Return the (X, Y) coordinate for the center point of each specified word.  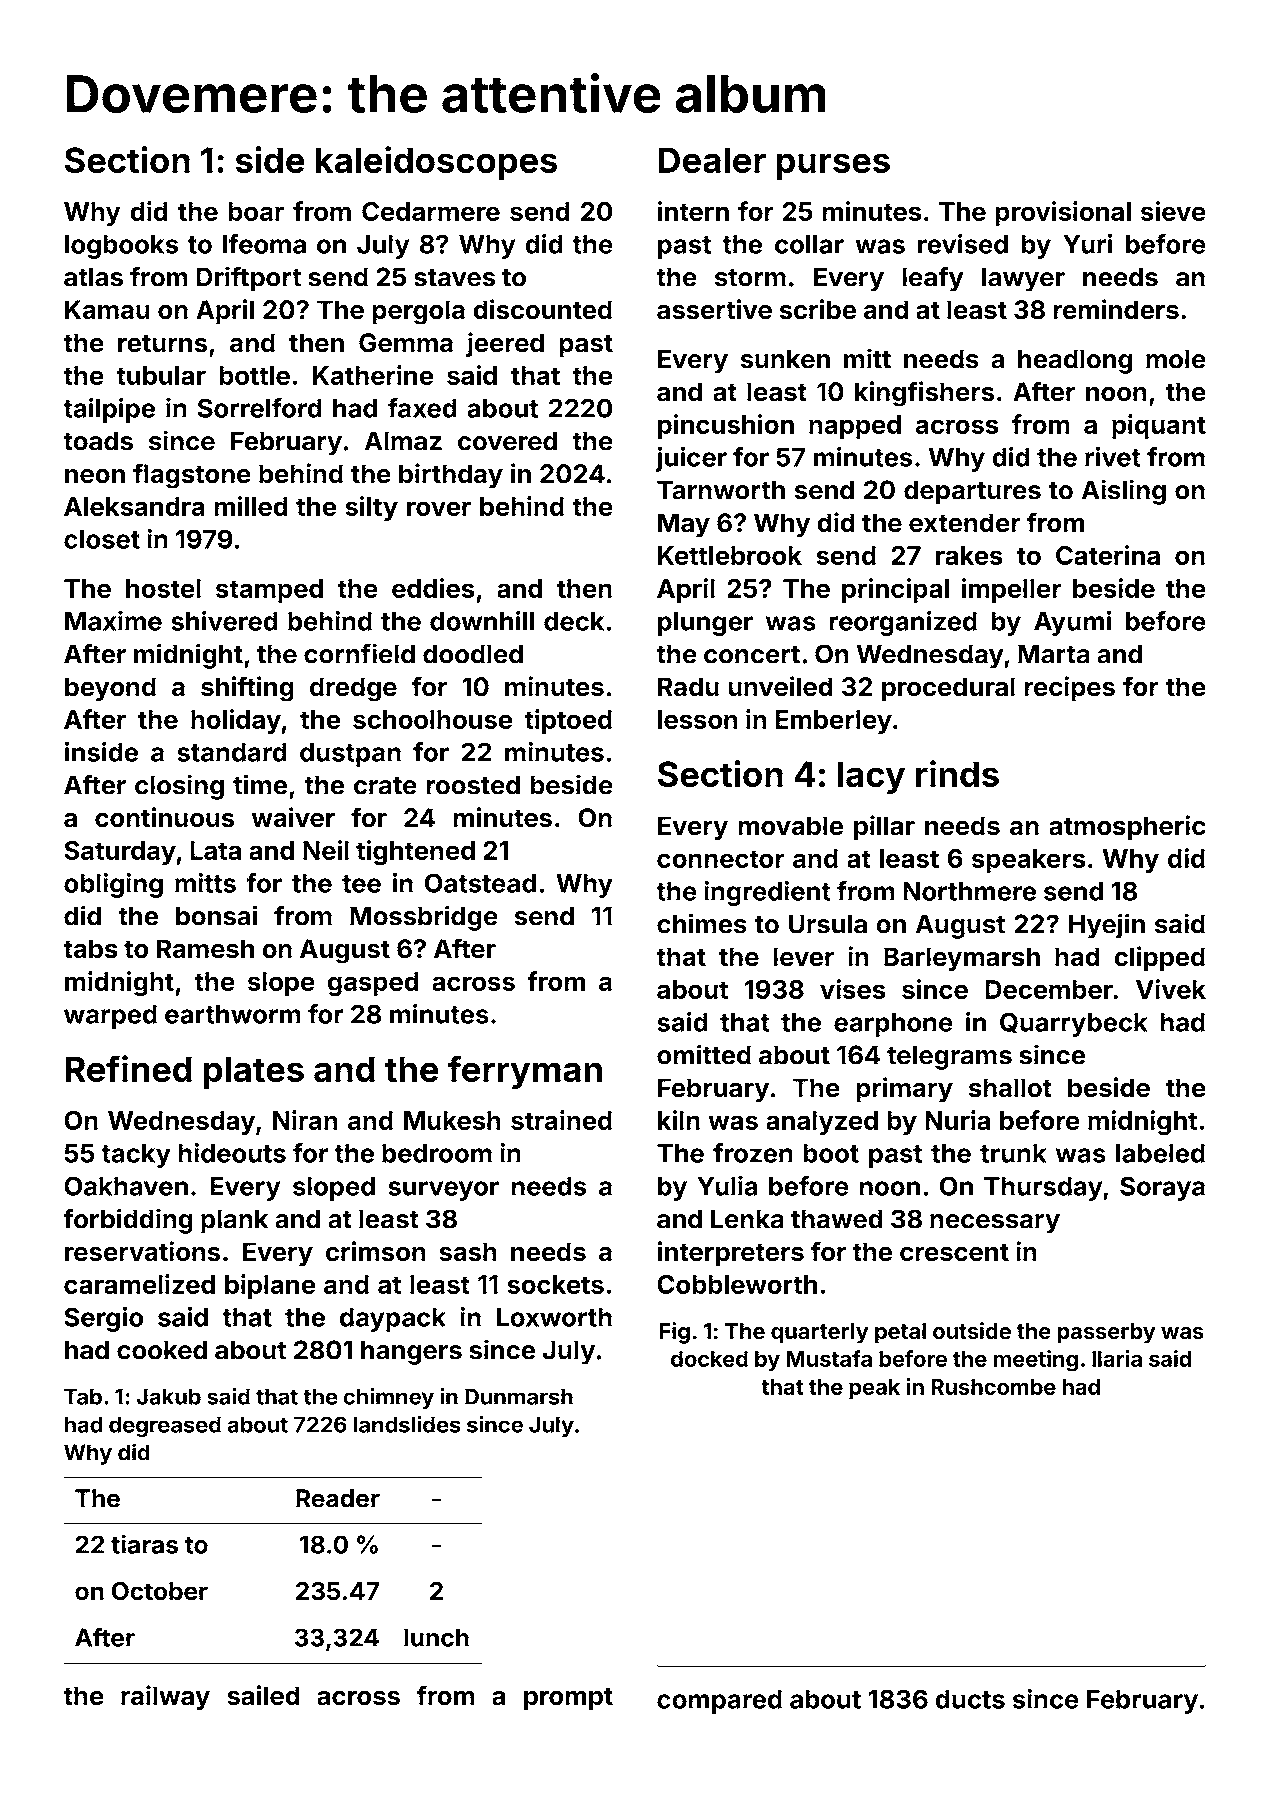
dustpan (350, 755)
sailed (263, 1695)
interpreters (731, 1254)
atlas (93, 277)
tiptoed (568, 721)
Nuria (957, 1120)
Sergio (104, 1319)
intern (693, 211)
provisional (1063, 213)
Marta (1054, 654)
